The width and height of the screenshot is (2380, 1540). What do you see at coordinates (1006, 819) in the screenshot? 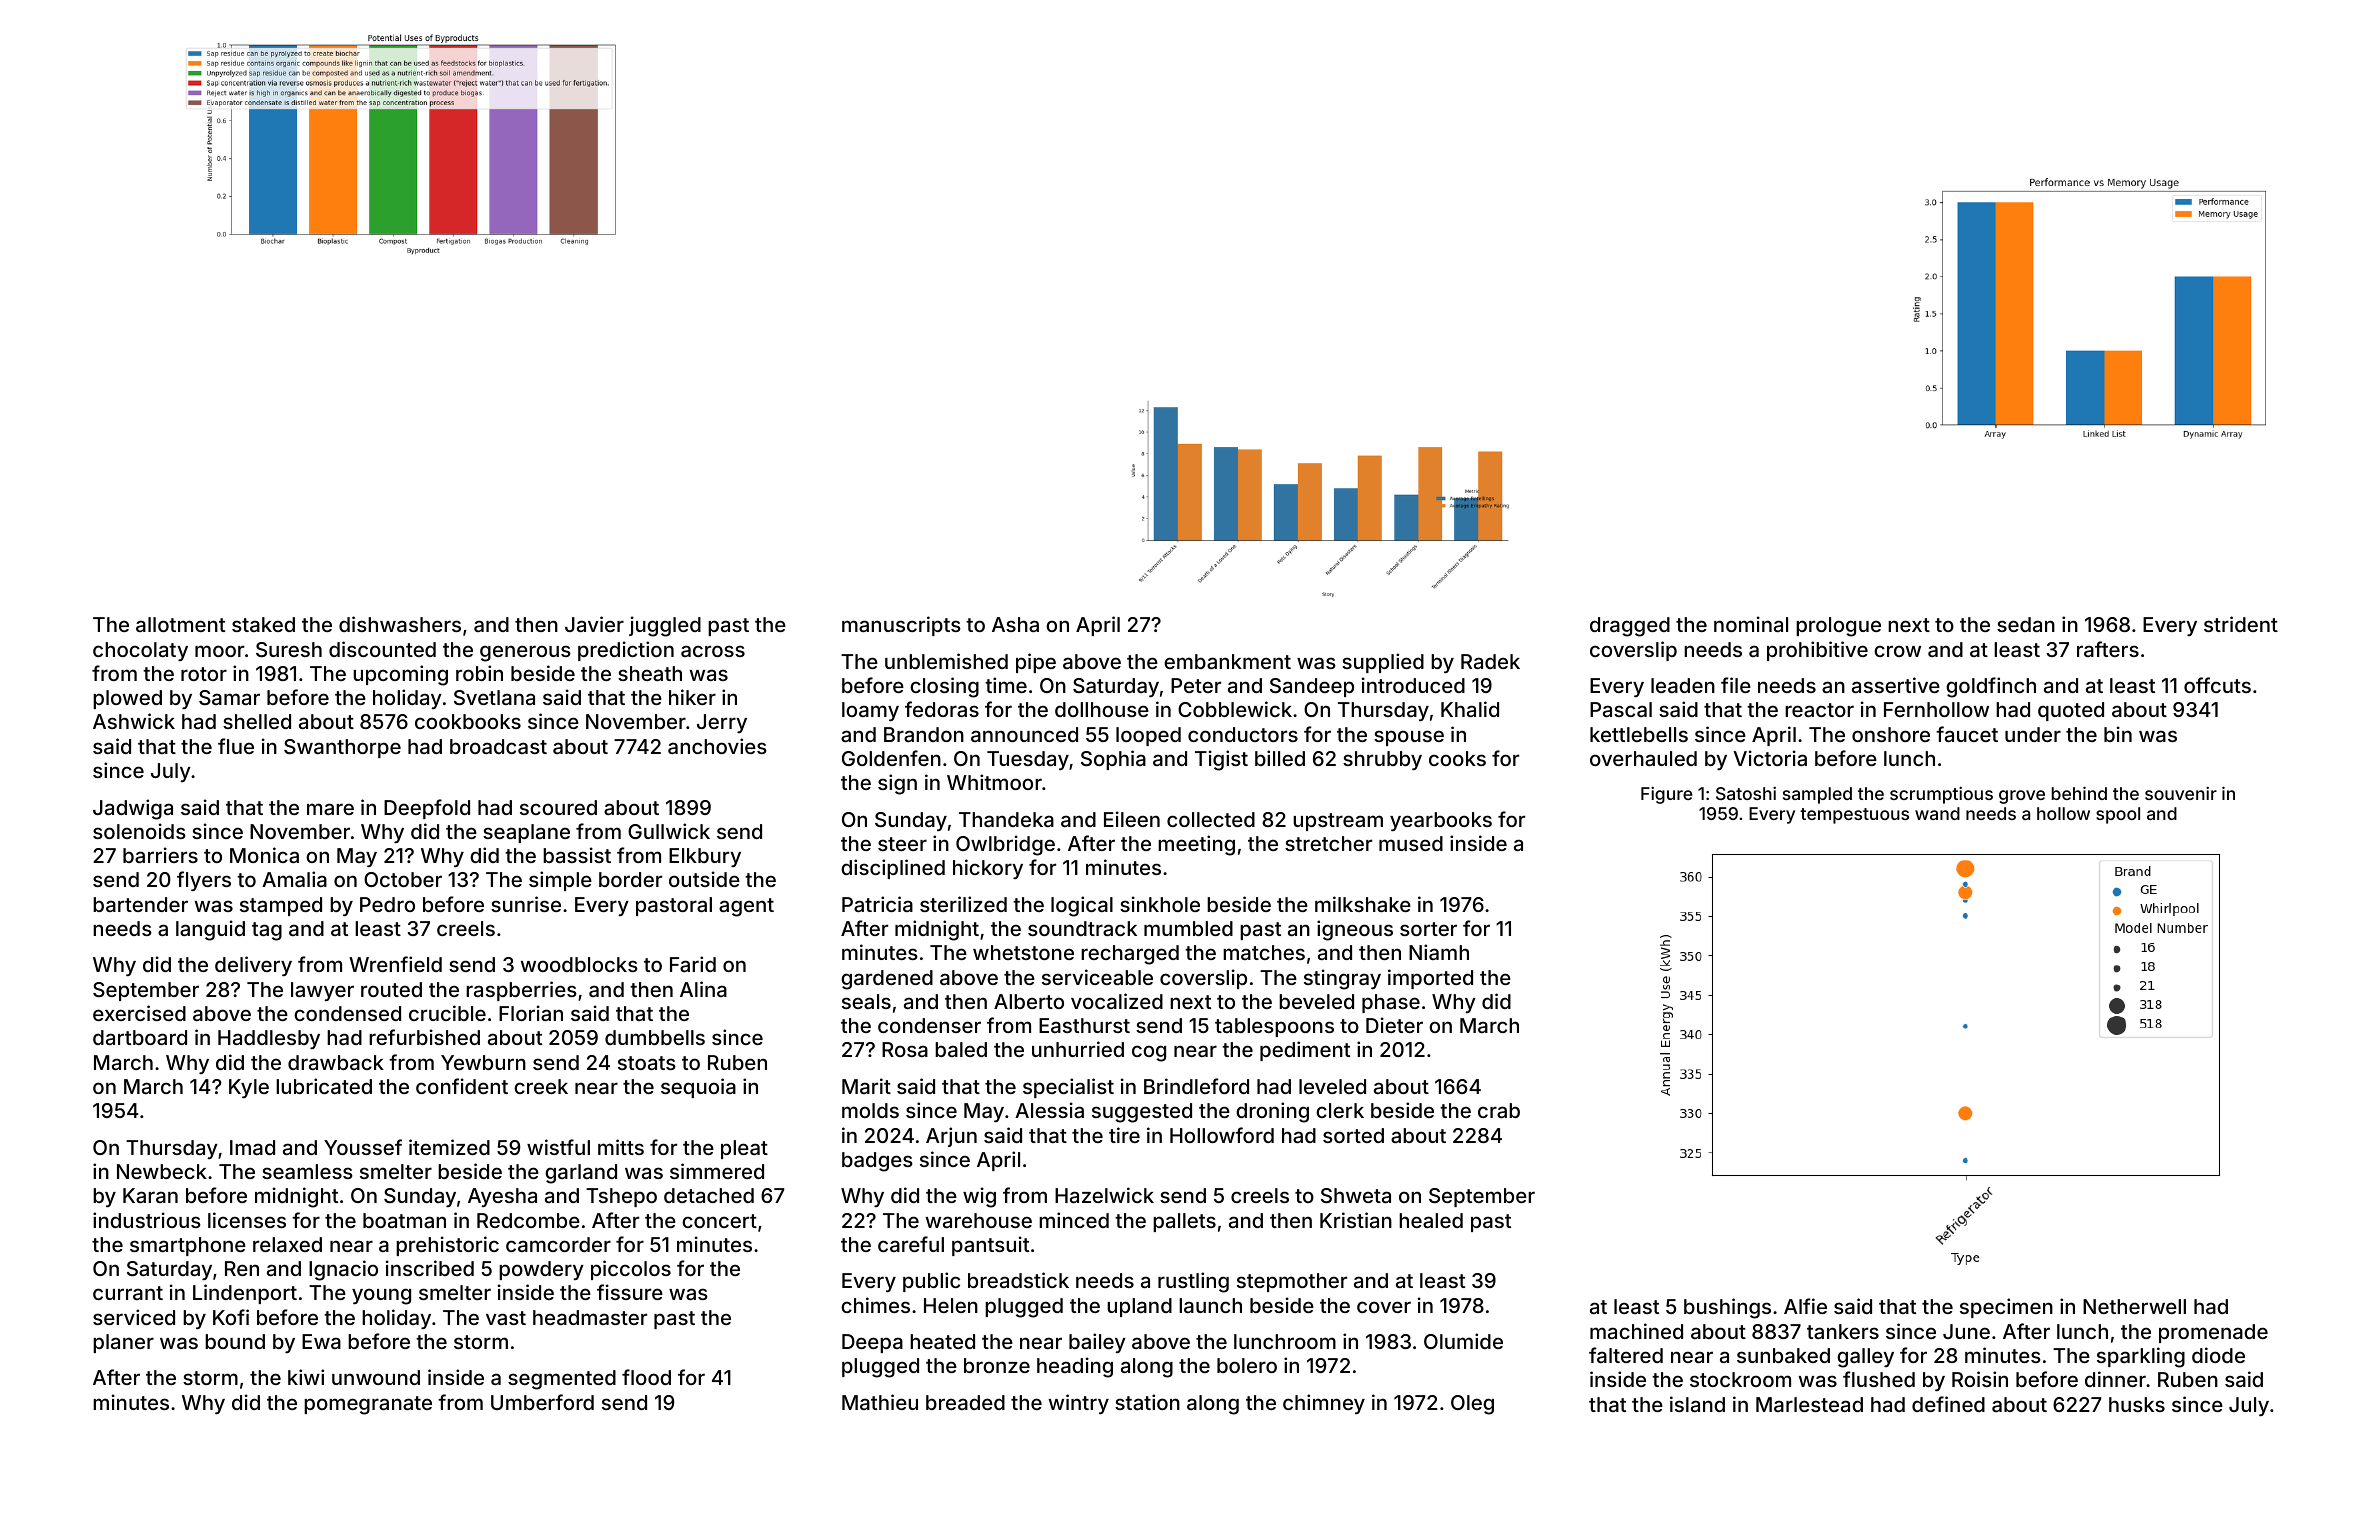
I see `Thandeka` at bounding box center [1006, 819].
